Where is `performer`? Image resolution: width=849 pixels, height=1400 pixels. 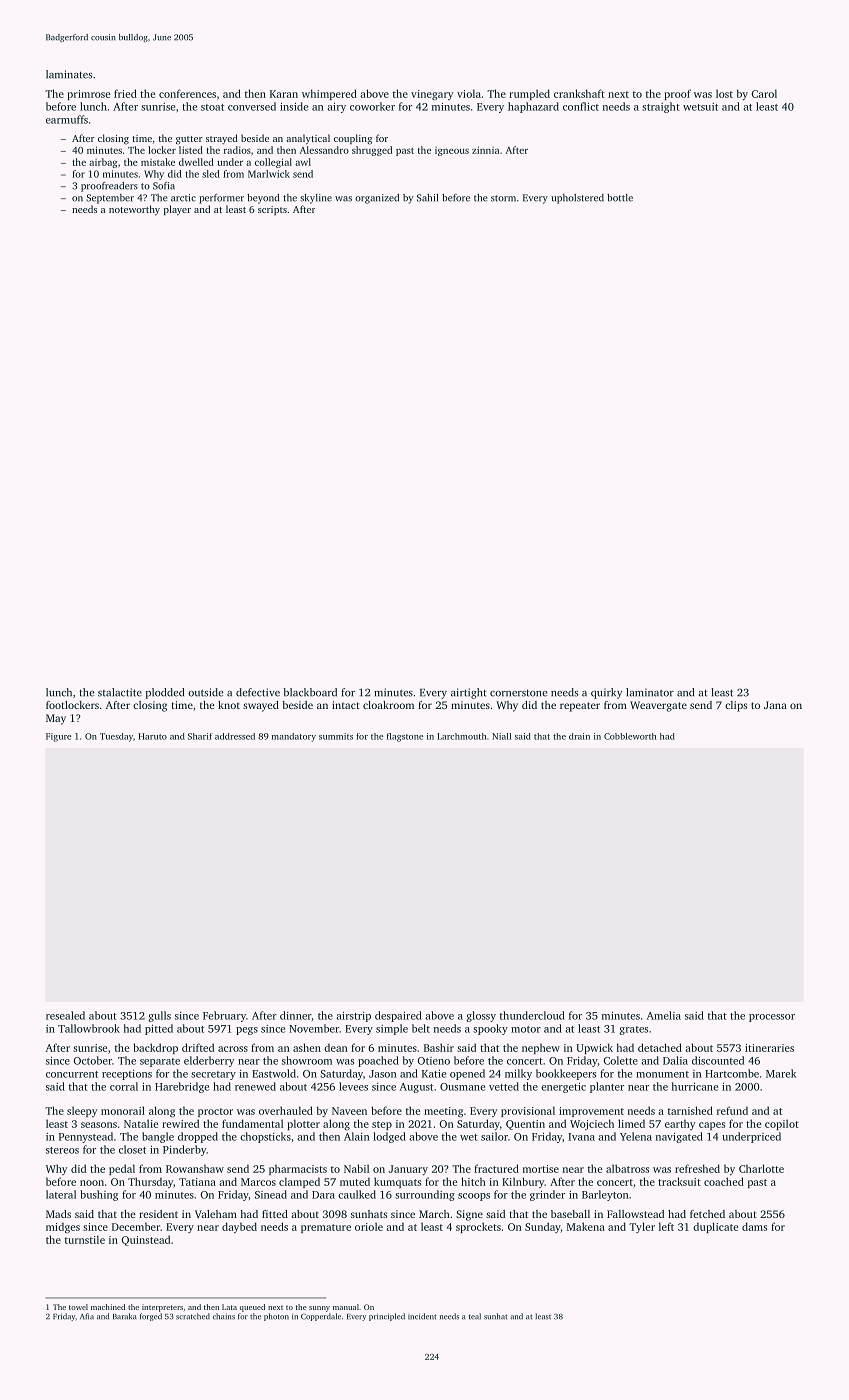 performer is located at coordinates (221, 199).
